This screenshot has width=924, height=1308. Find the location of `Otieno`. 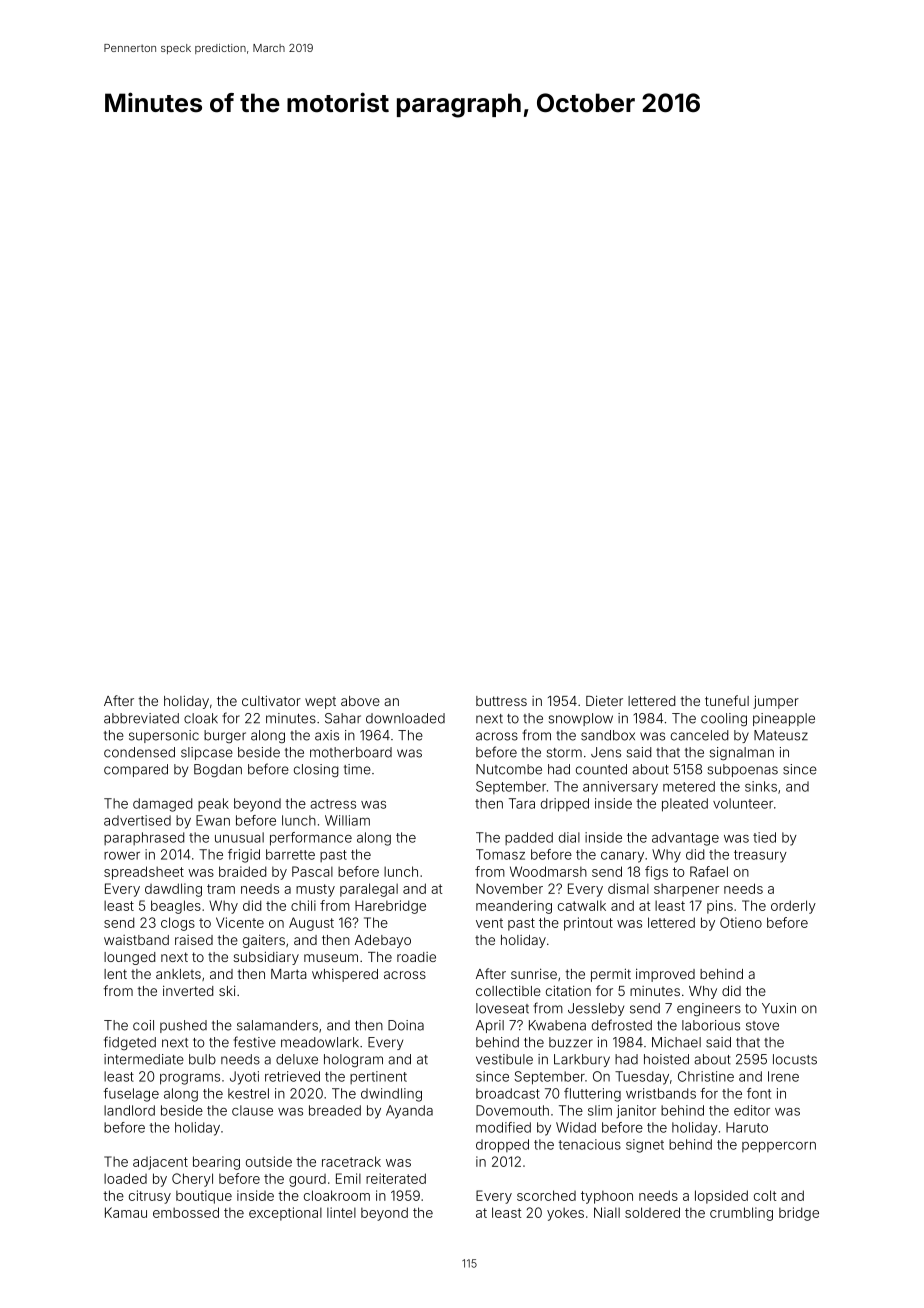

Otieno is located at coordinates (741, 922).
